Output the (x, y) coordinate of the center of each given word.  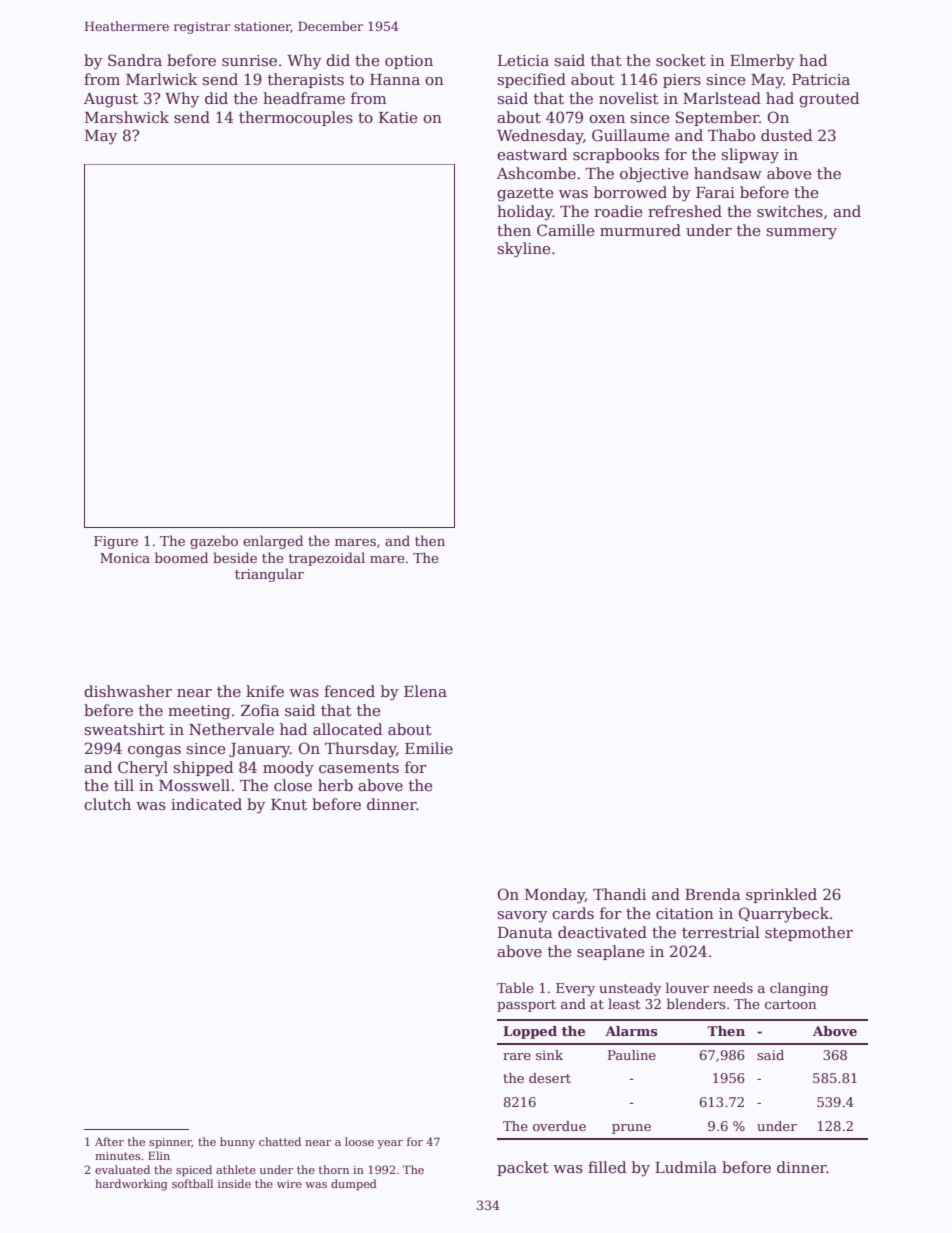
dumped (354, 1185)
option (409, 62)
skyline (524, 250)
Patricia (821, 79)
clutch (107, 804)
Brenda (713, 894)
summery (802, 234)
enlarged (273, 542)
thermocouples (296, 118)
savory (522, 917)
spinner (170, 1143)
